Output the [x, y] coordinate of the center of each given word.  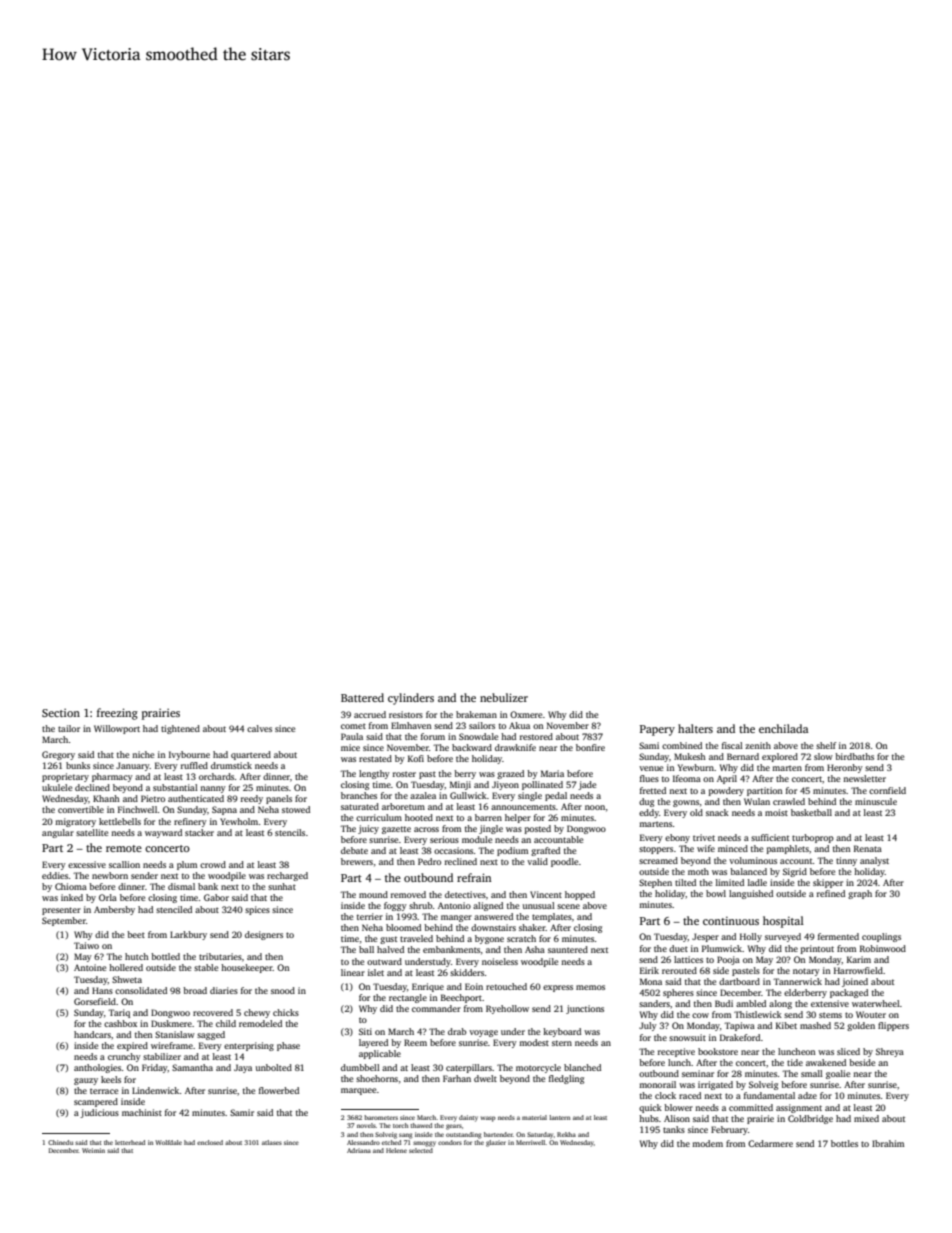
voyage [483, 1033]
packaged [849, 993]
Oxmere [526, 714]
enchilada [784, 728]
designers [264, 935]
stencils [290, 832]
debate [354, 850]
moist [776, 812]
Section [61, 713]
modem [707, 1143]
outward [384, 961]
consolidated [141, 990]
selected [421, 1150]
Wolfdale [168, 1142]
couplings [881, 937]
